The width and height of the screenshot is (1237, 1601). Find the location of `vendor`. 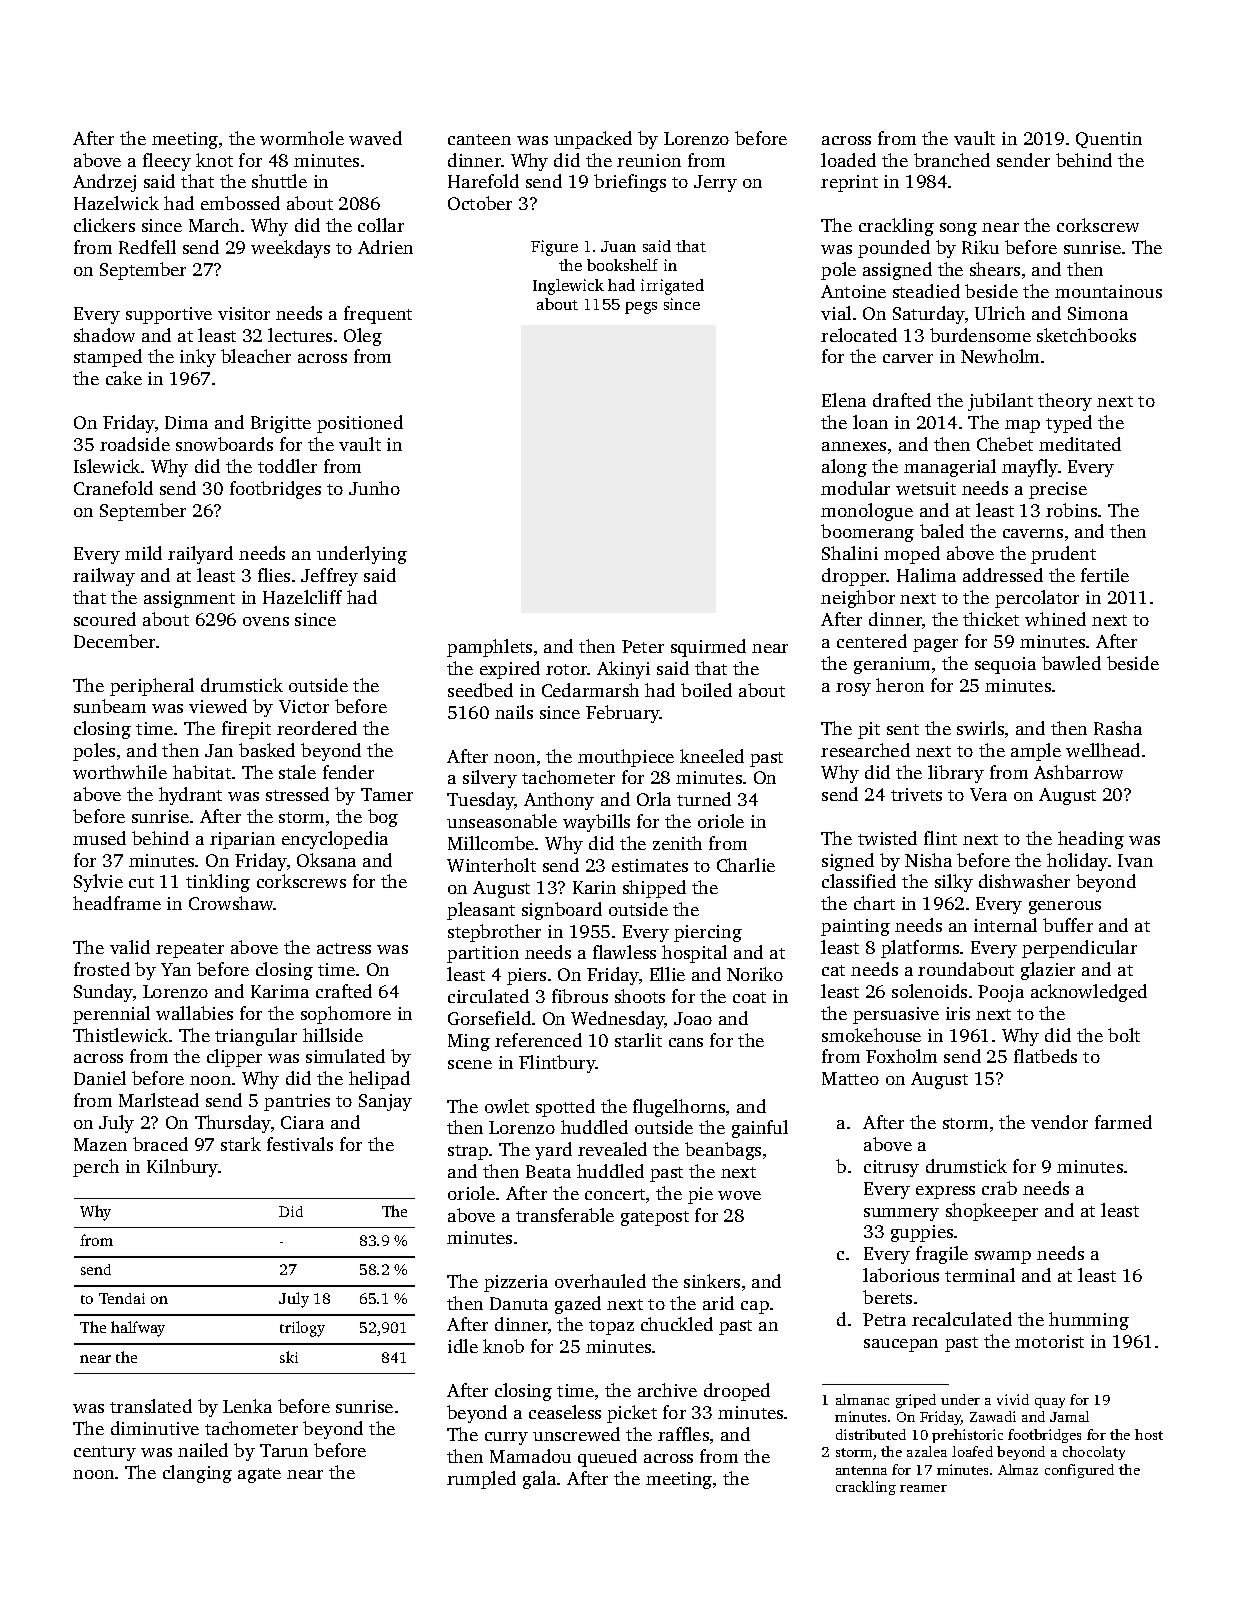

vendor is located at coordinates (1059, 1122).
